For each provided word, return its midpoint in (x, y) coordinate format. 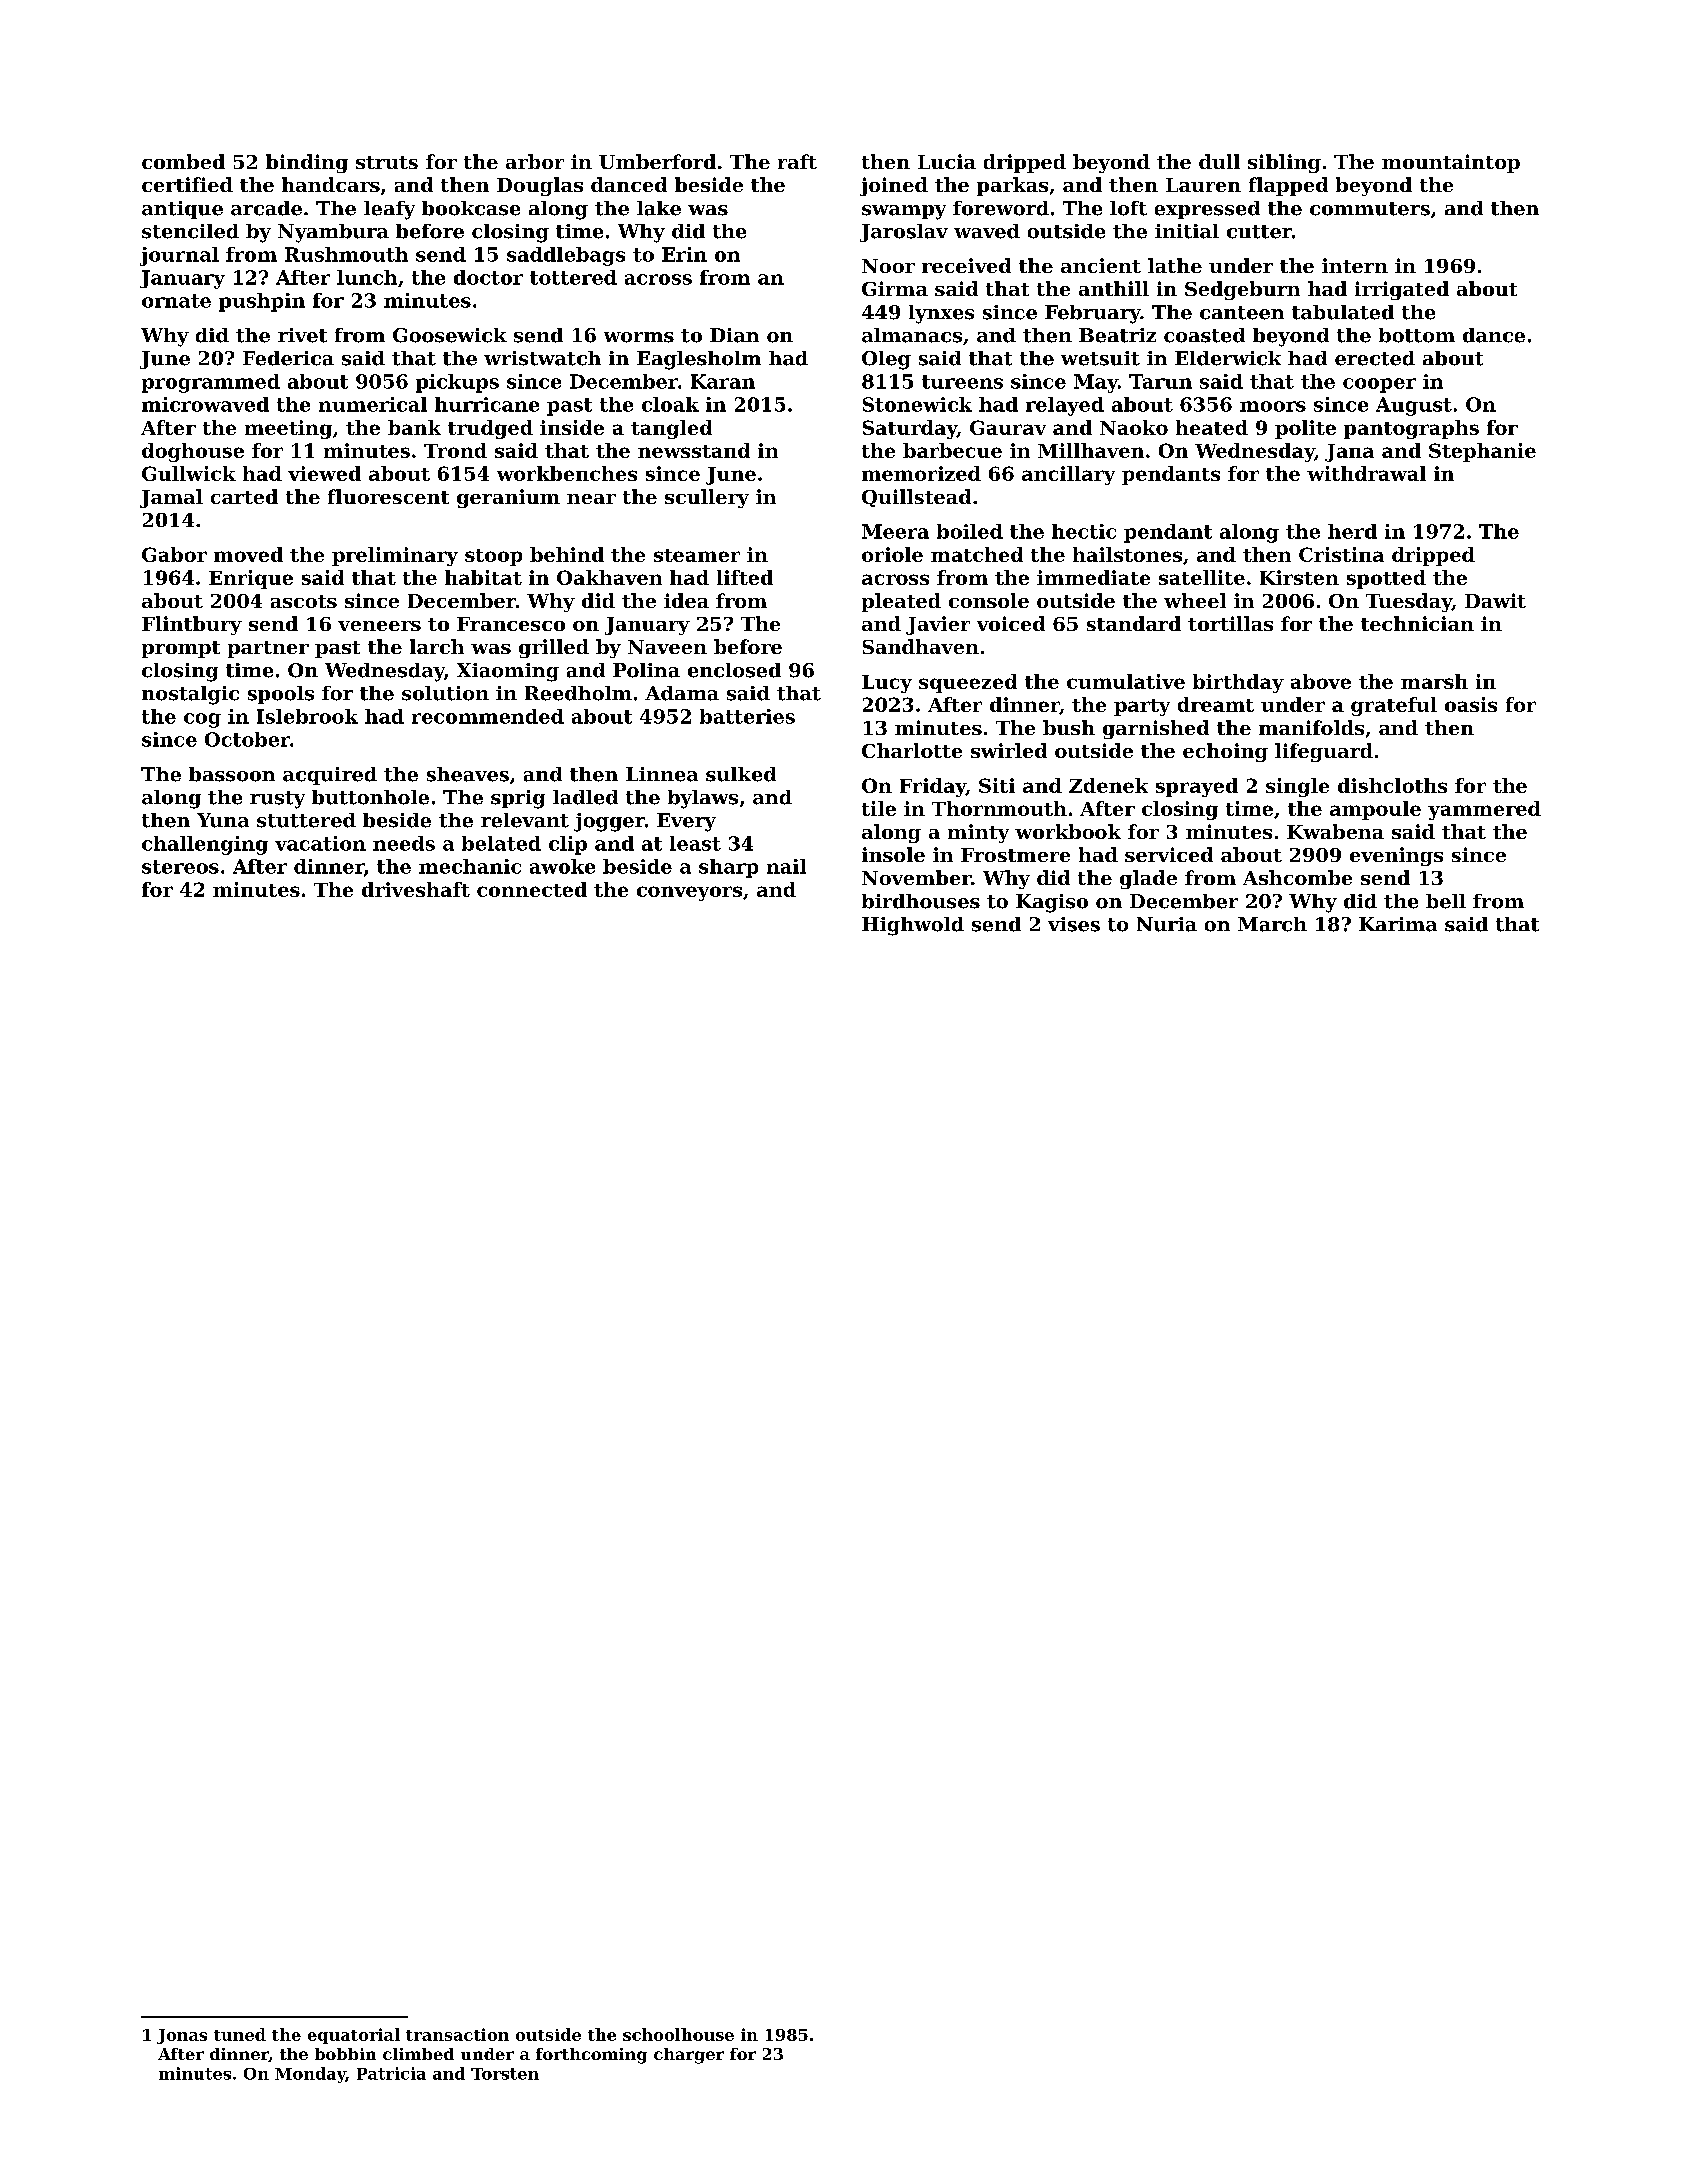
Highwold (913, 926)
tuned (240, 2034)
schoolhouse (678, 2034)
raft (797, 161)
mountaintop (1451, 163)
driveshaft (416, 889)
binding (307, 163)
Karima (1398, 924)
